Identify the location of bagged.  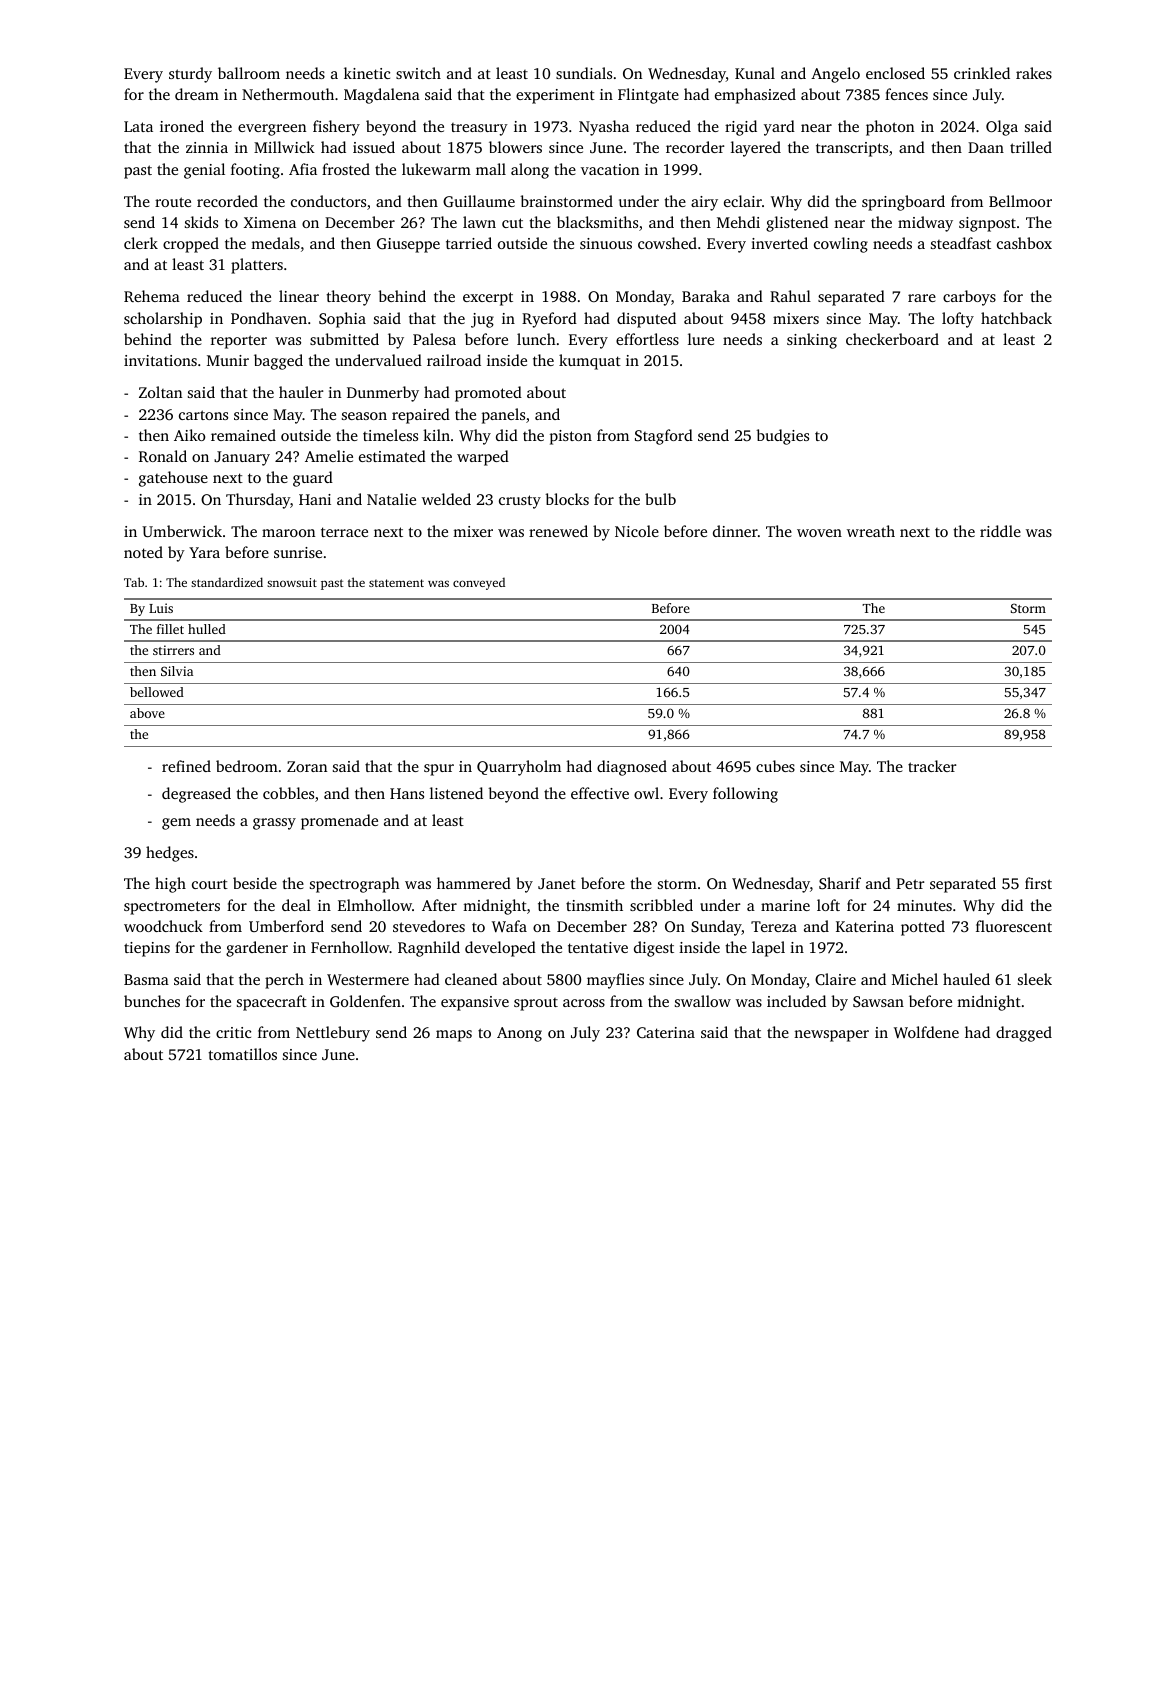
(278, 362).
